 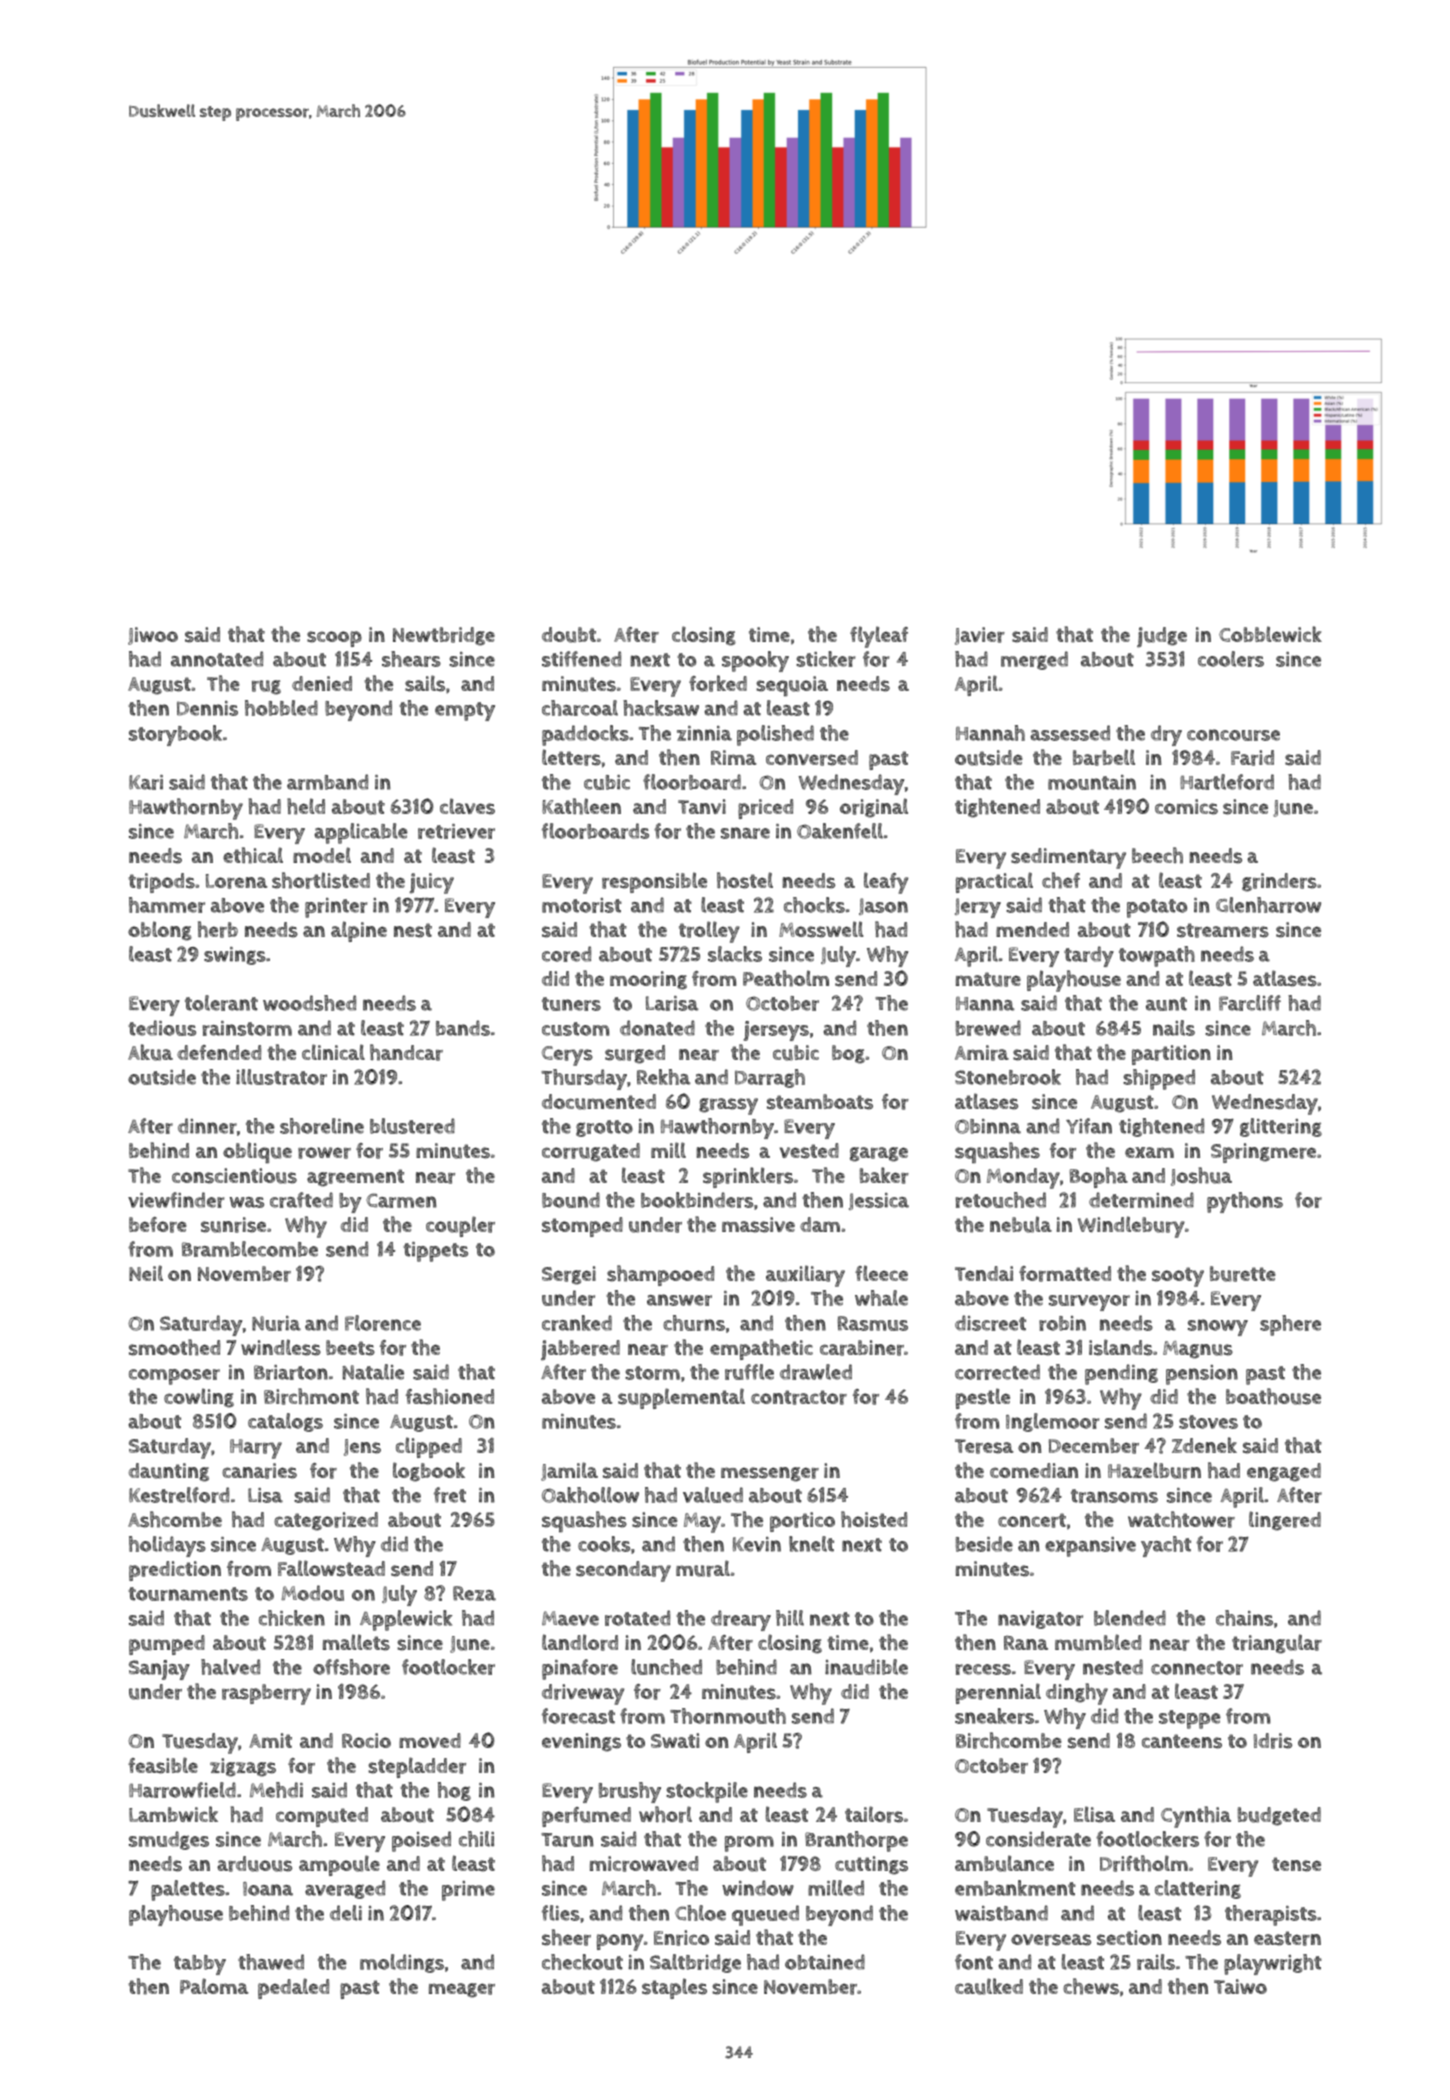 I want to click on churns, so click(x=694, y=1323).
